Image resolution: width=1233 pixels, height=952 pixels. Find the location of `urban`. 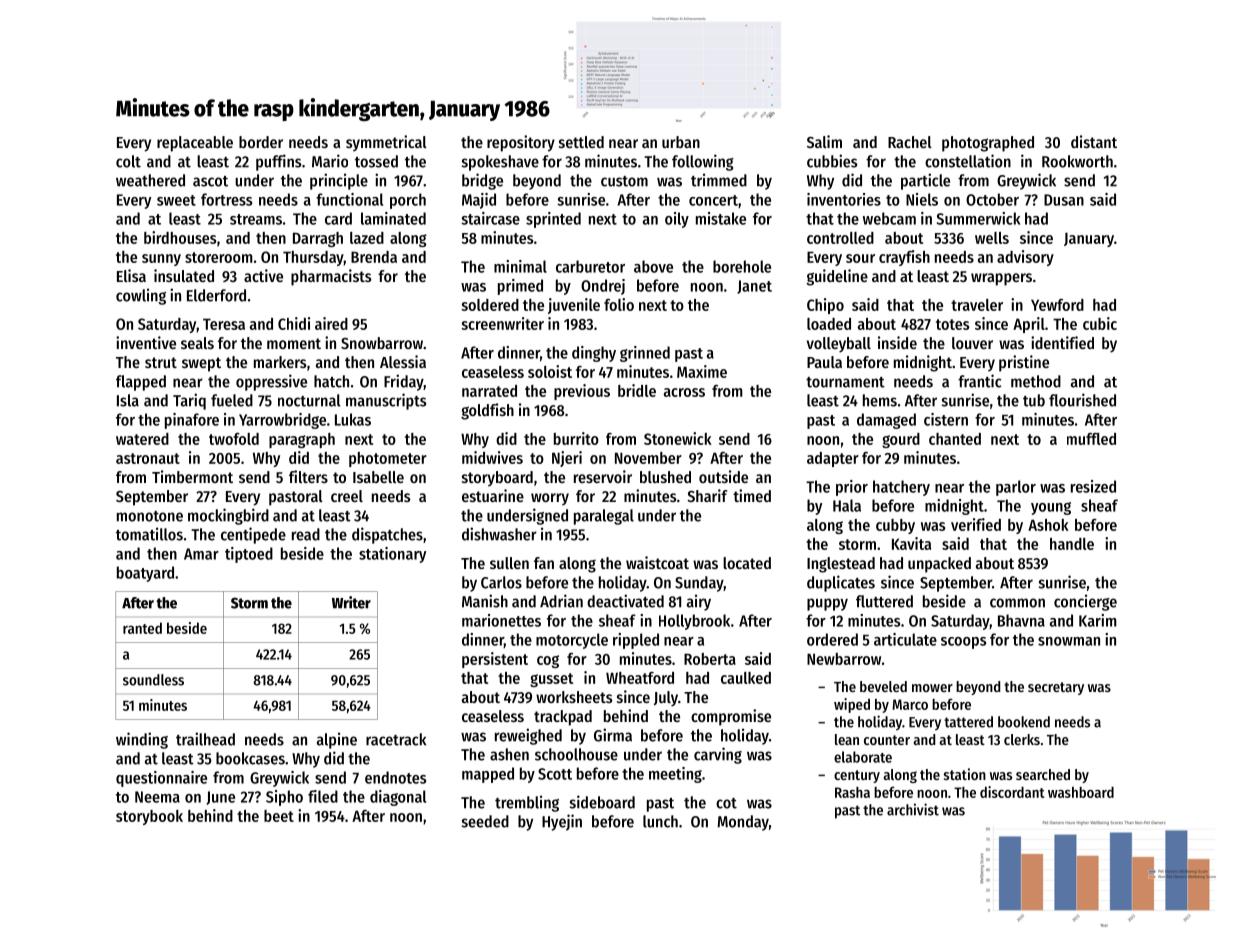

urban is located at coordinates (681, 142).
